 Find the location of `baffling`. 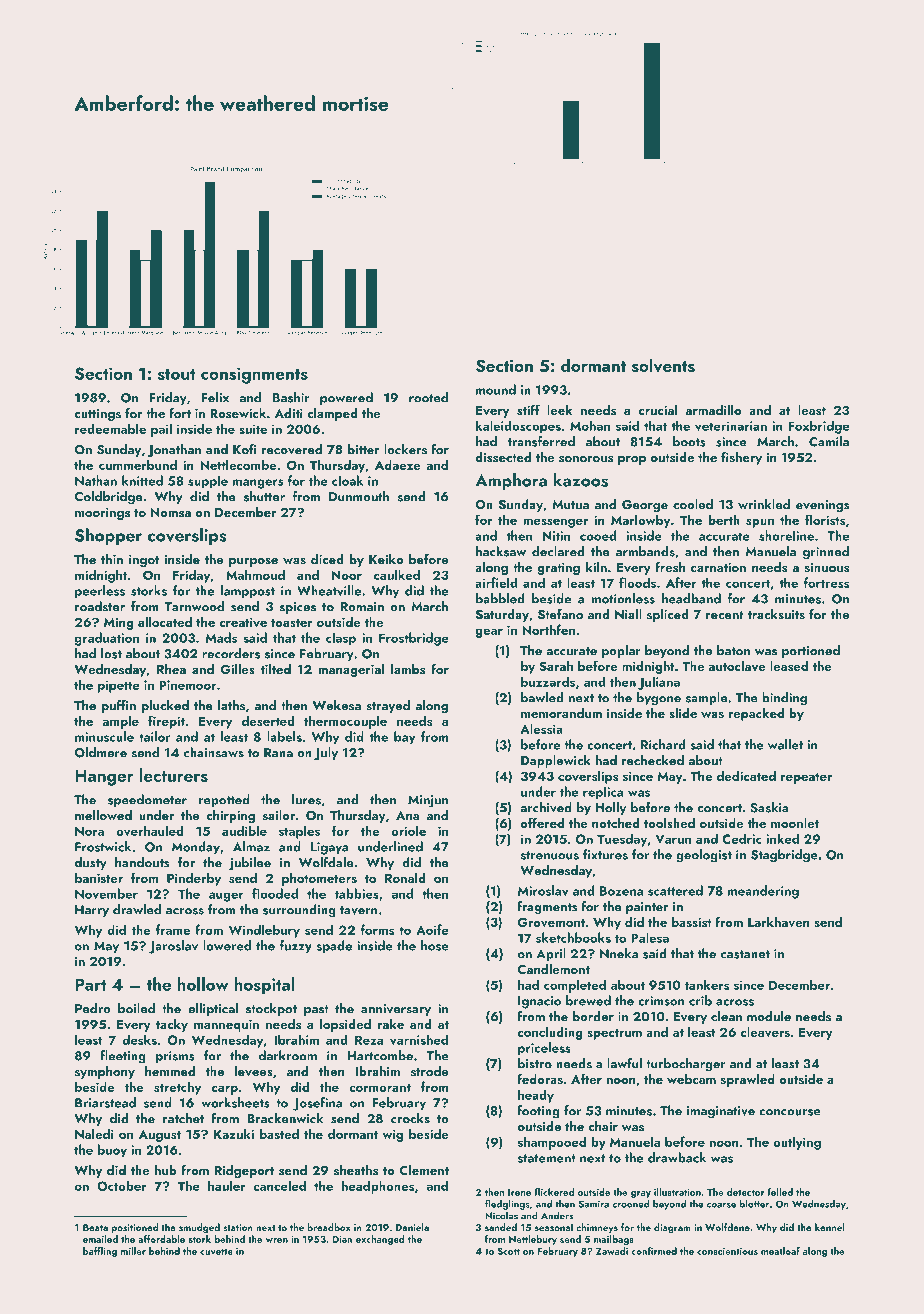

baffling is located at coordinates (100, 1252).
